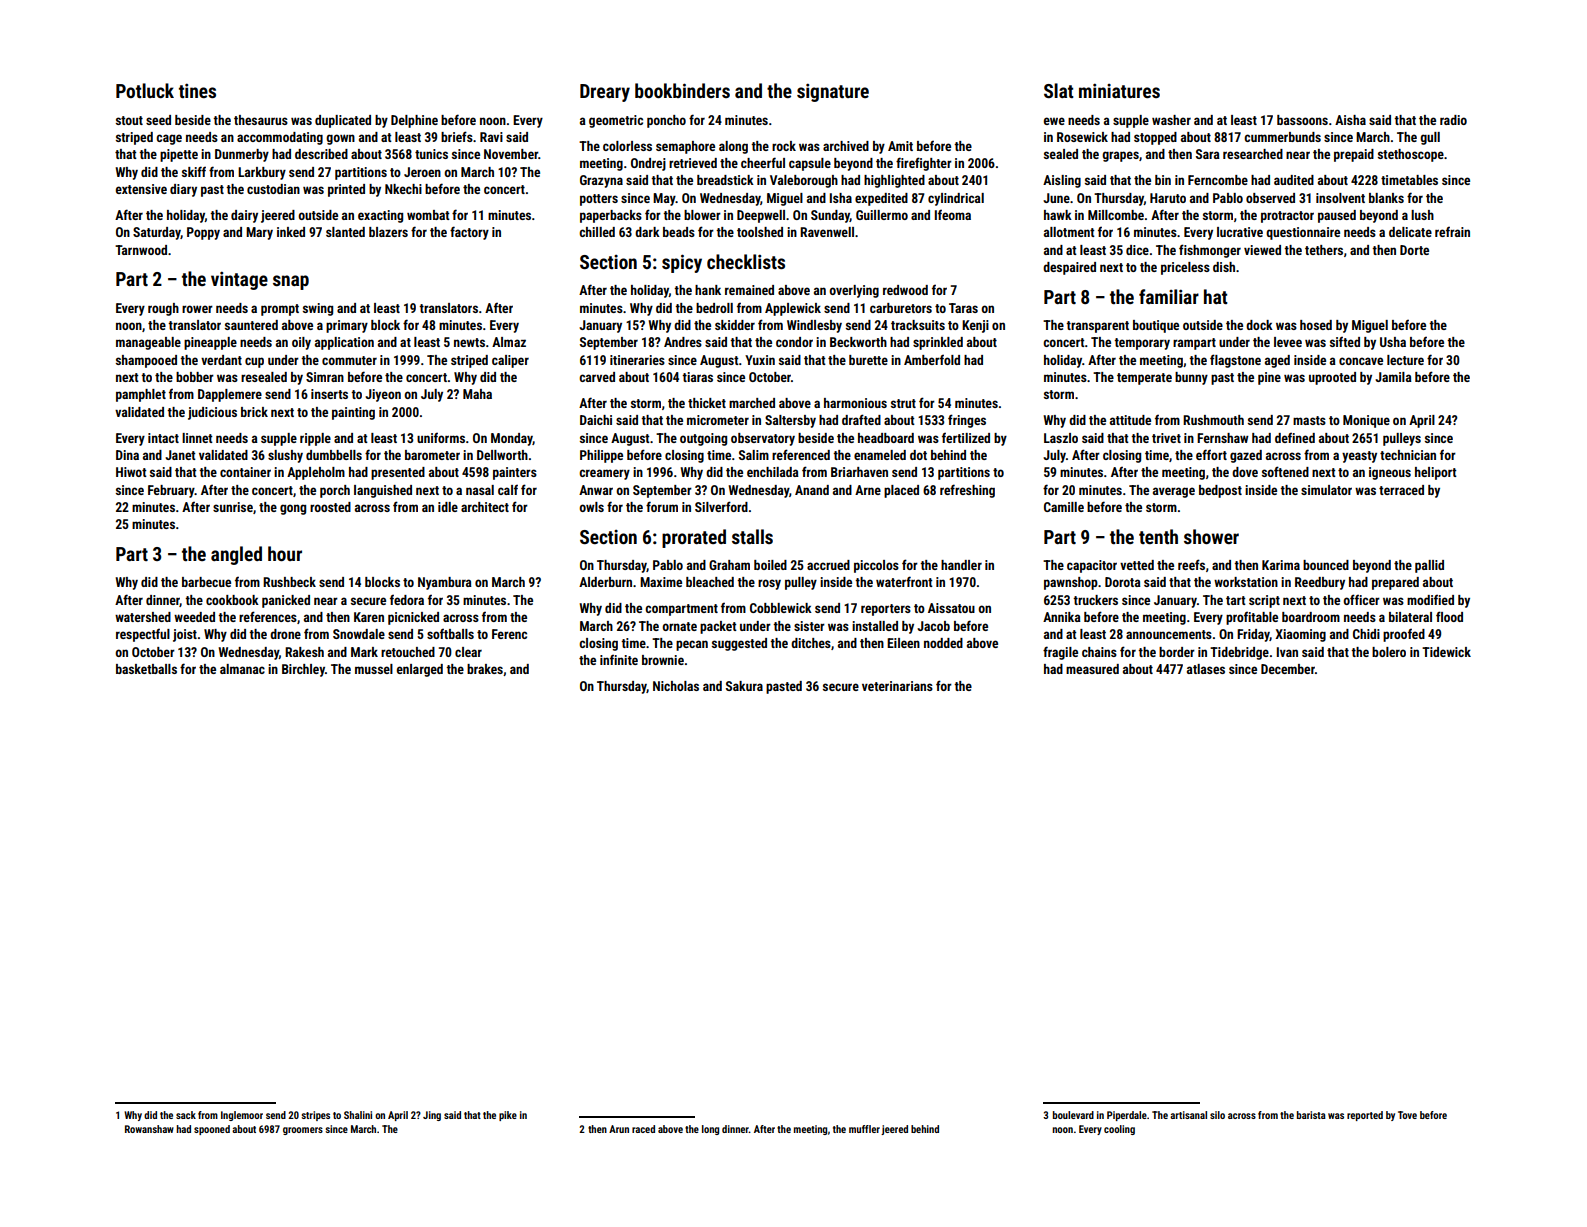 This screenshot has height=1227, width=1587. What do you see at coordinates (146, 669) in the screenshot?
I see `basketballs` at bounding box center [146, 669].
